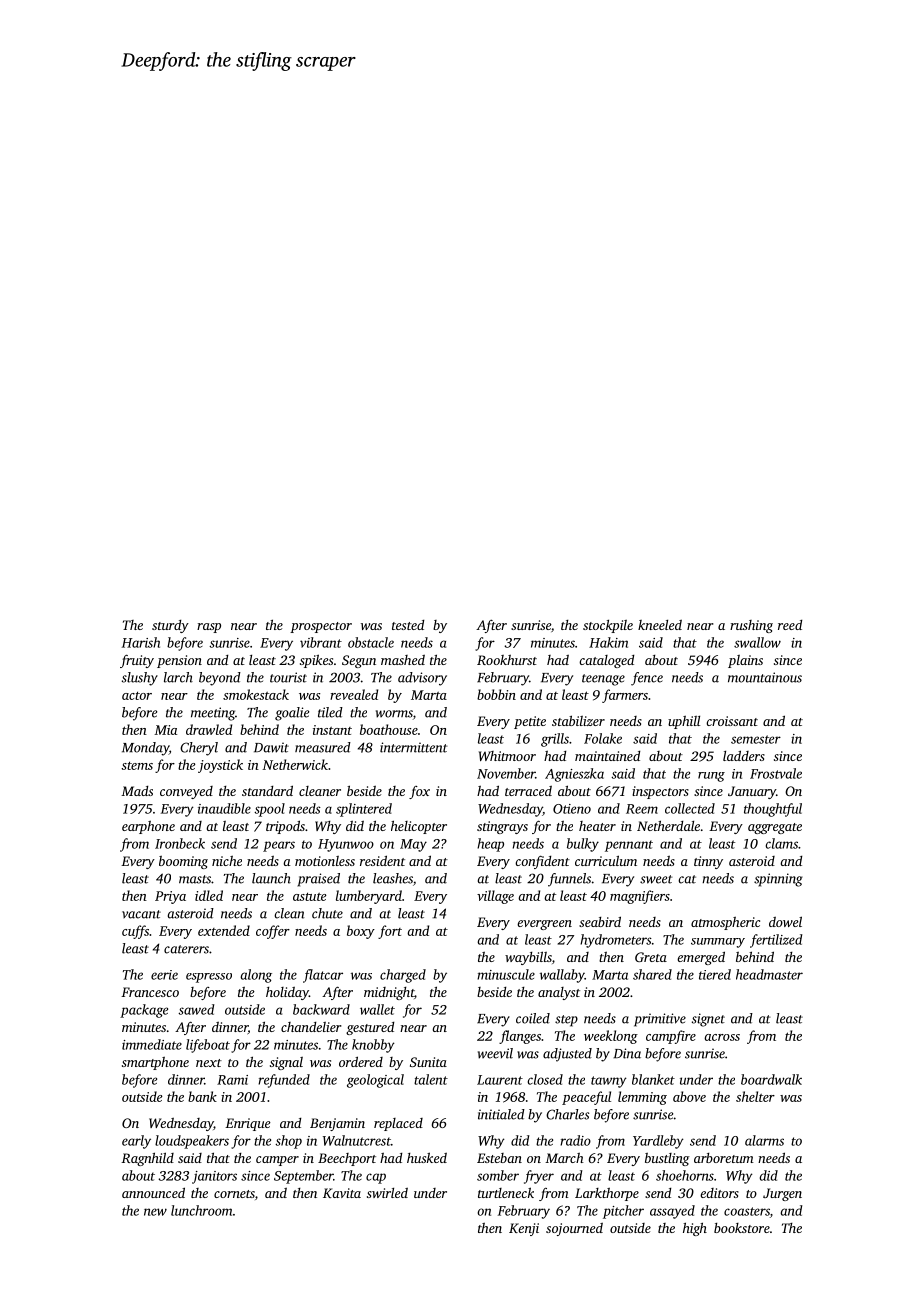  Describe the element at coordinates (490, 845) in the document. I see `heap` at that location.
